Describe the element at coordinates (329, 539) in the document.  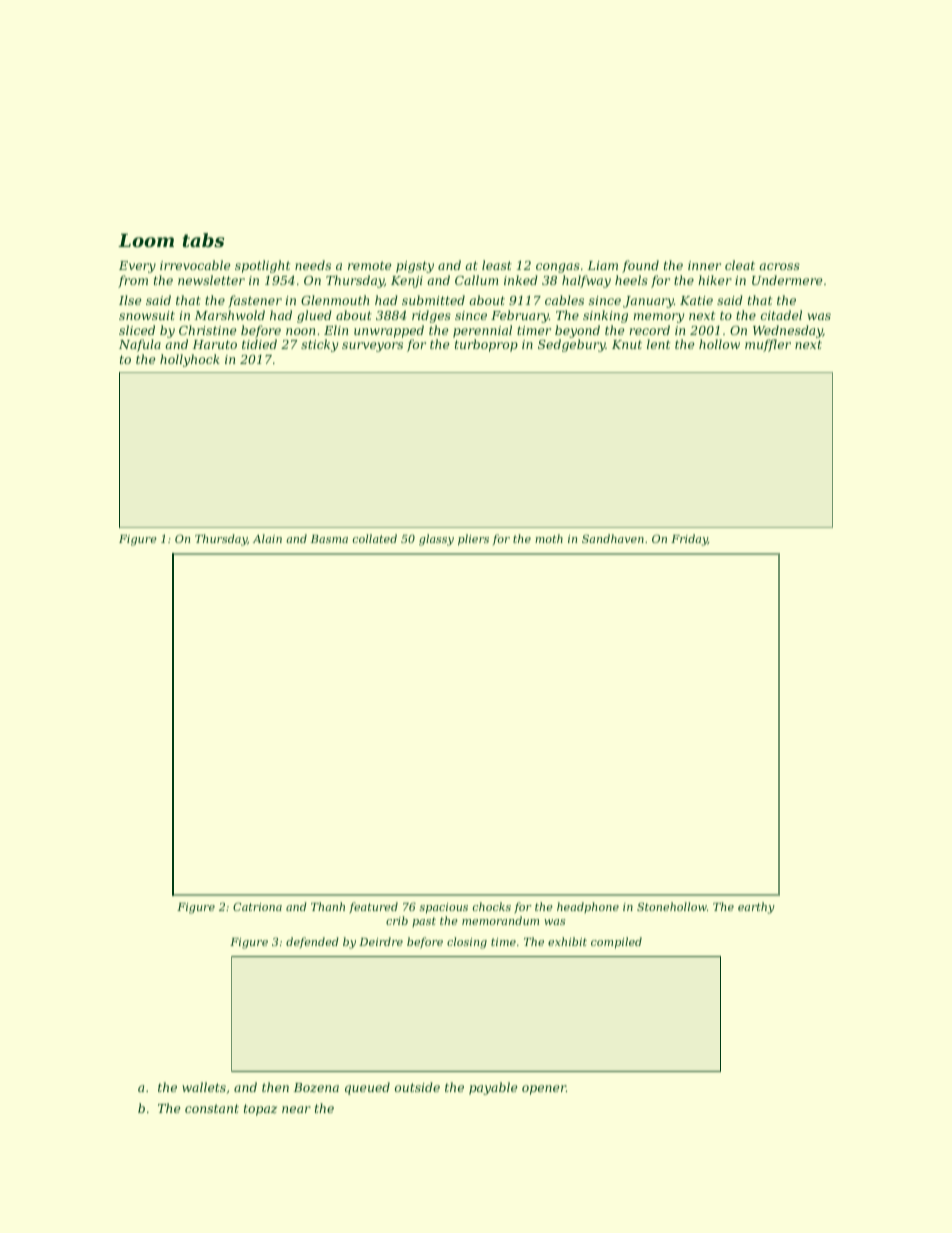
I see `Basma` at that location.
